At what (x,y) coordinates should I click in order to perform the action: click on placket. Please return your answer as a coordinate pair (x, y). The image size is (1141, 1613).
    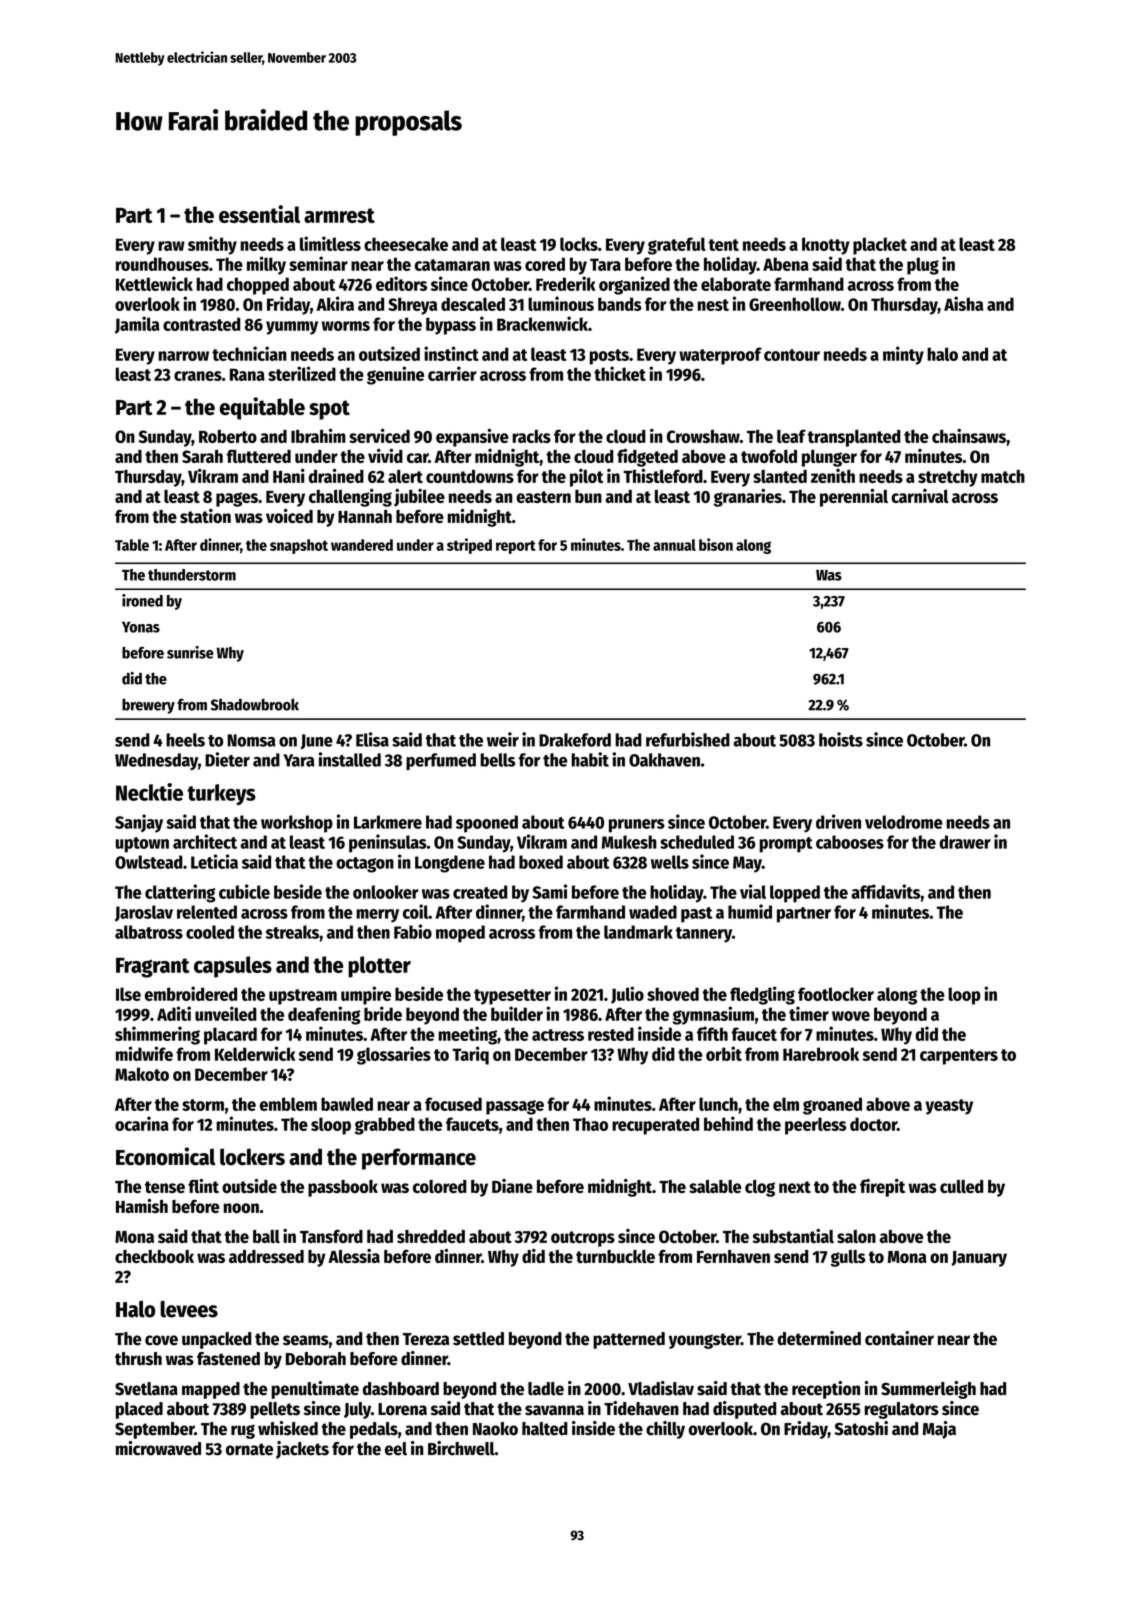
    Looking at the image, I should click on (880, 246).
